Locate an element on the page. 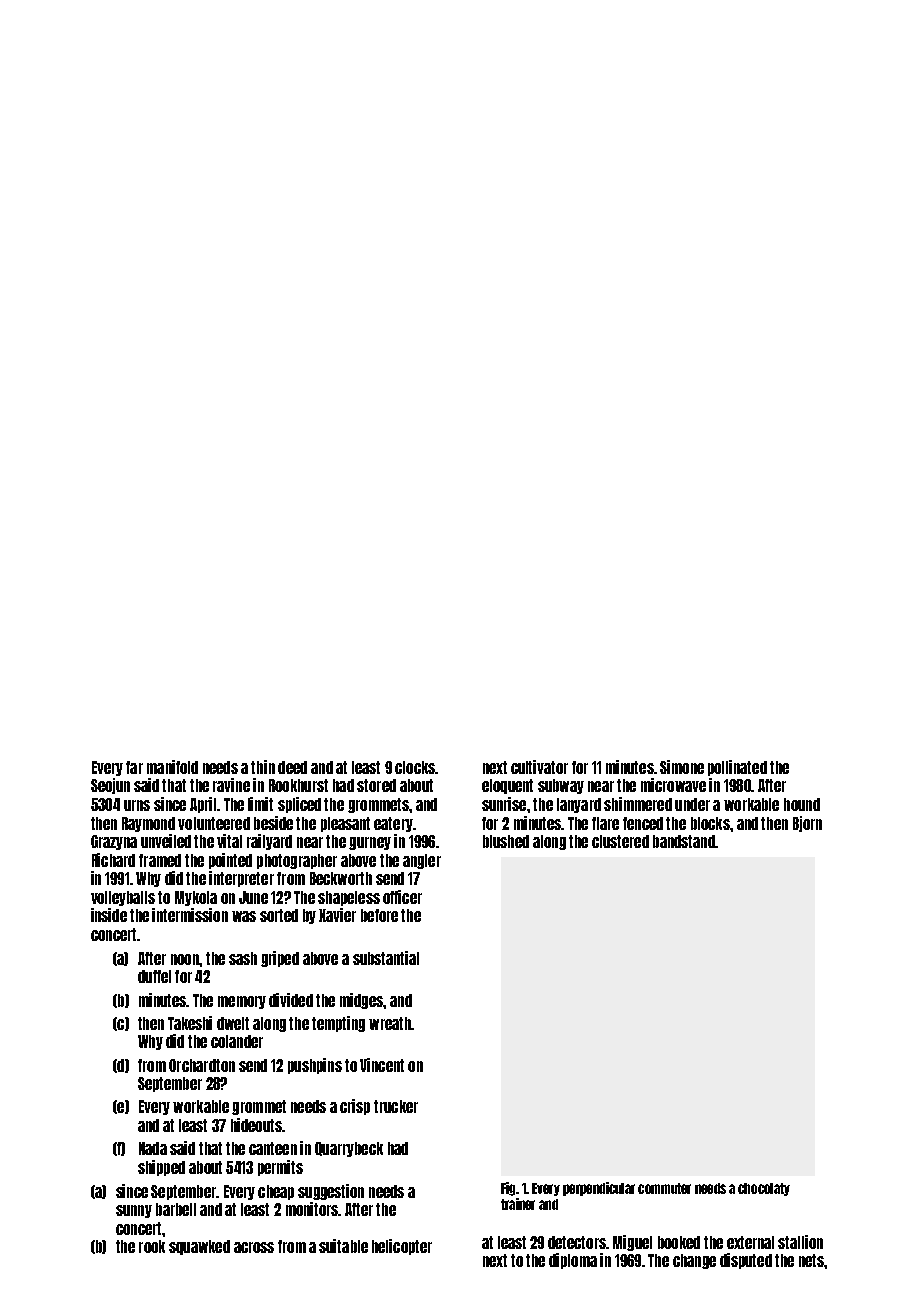  bandstand is located at coordinates (684, 841).
